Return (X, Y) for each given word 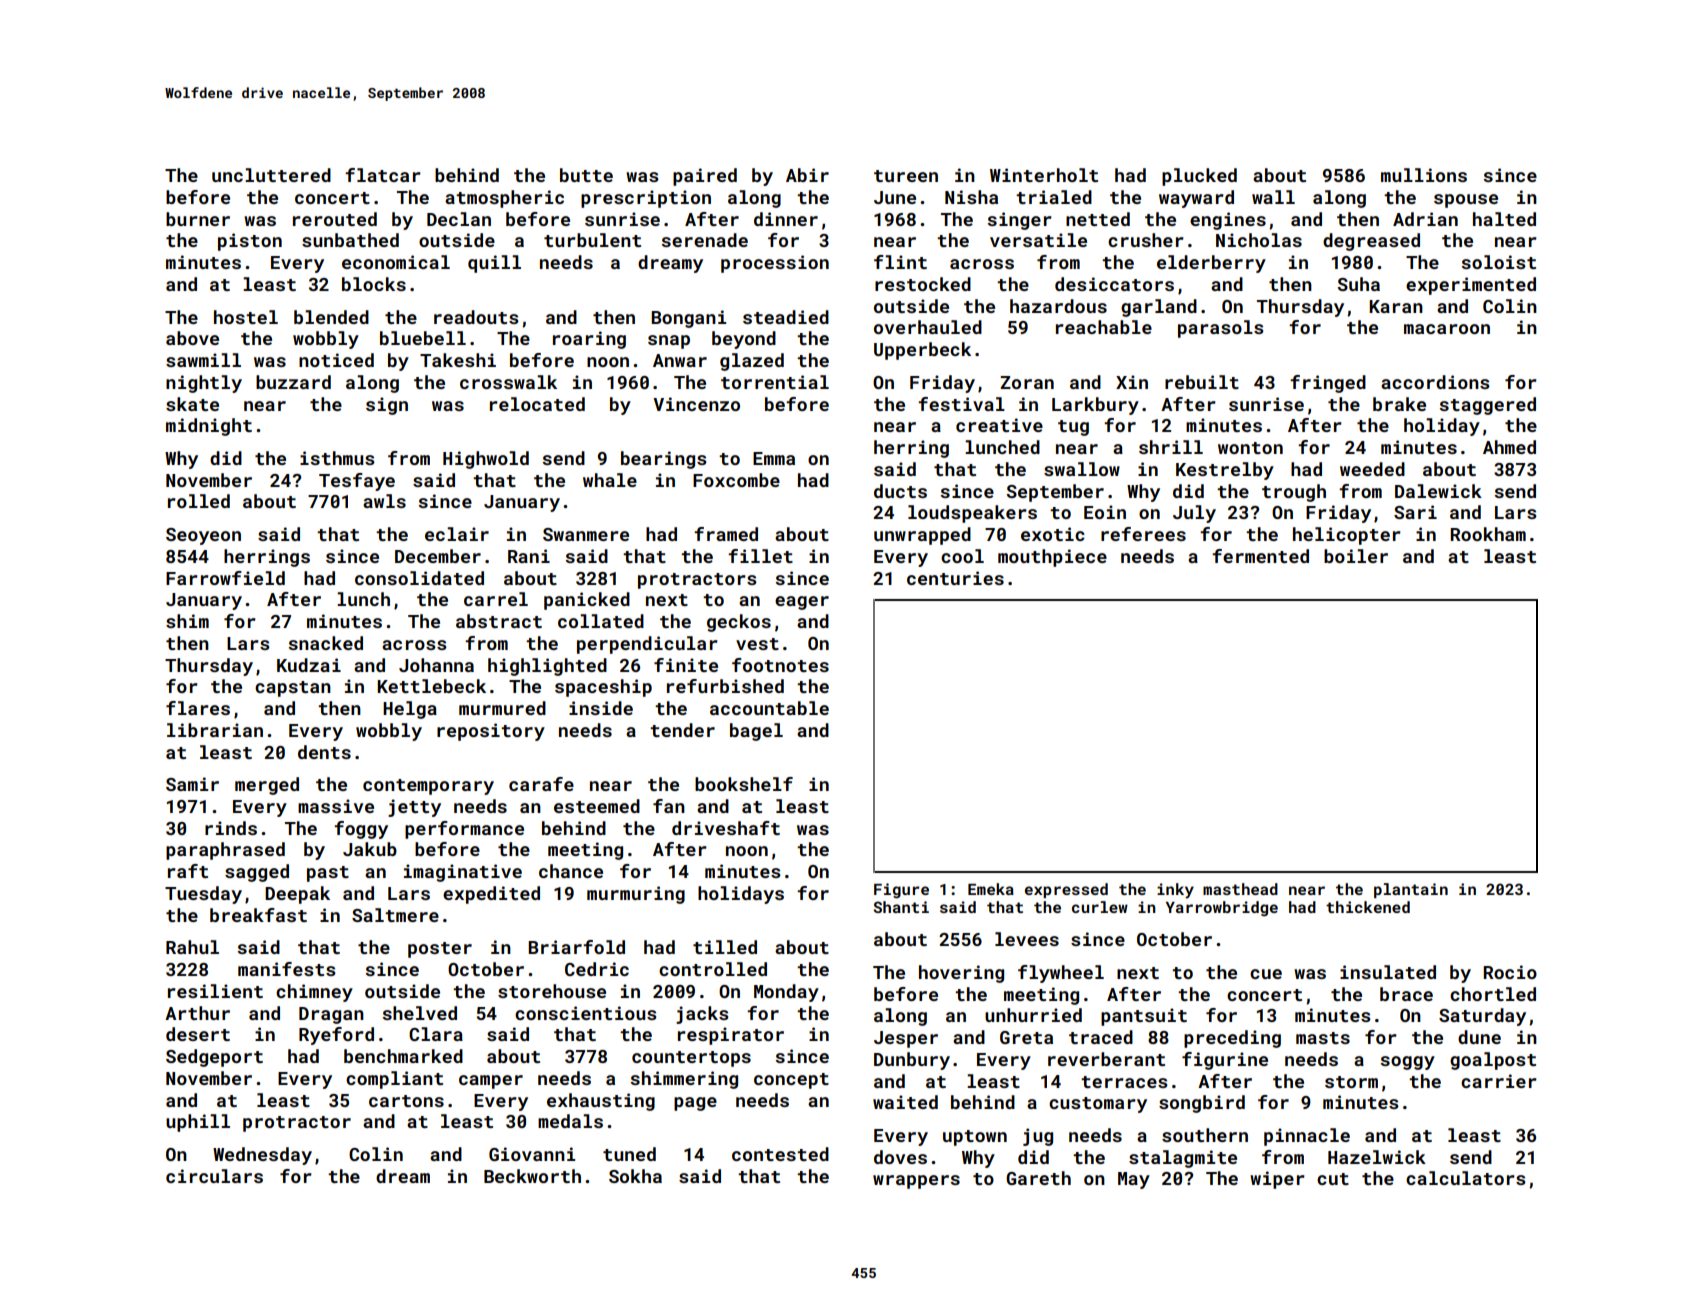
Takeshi (458, 360)
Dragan (331, 1015)
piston (250, 242)
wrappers (916, 1182)
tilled (725, 947)
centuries (955, 578)
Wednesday (262, 1156)
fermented (1260, 556)
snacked (326, 643)
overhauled (928, 327)
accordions (1435, 382)
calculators (1466, 1178)
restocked (923, 284)
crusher (1146, 240)
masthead (1240, 889)
